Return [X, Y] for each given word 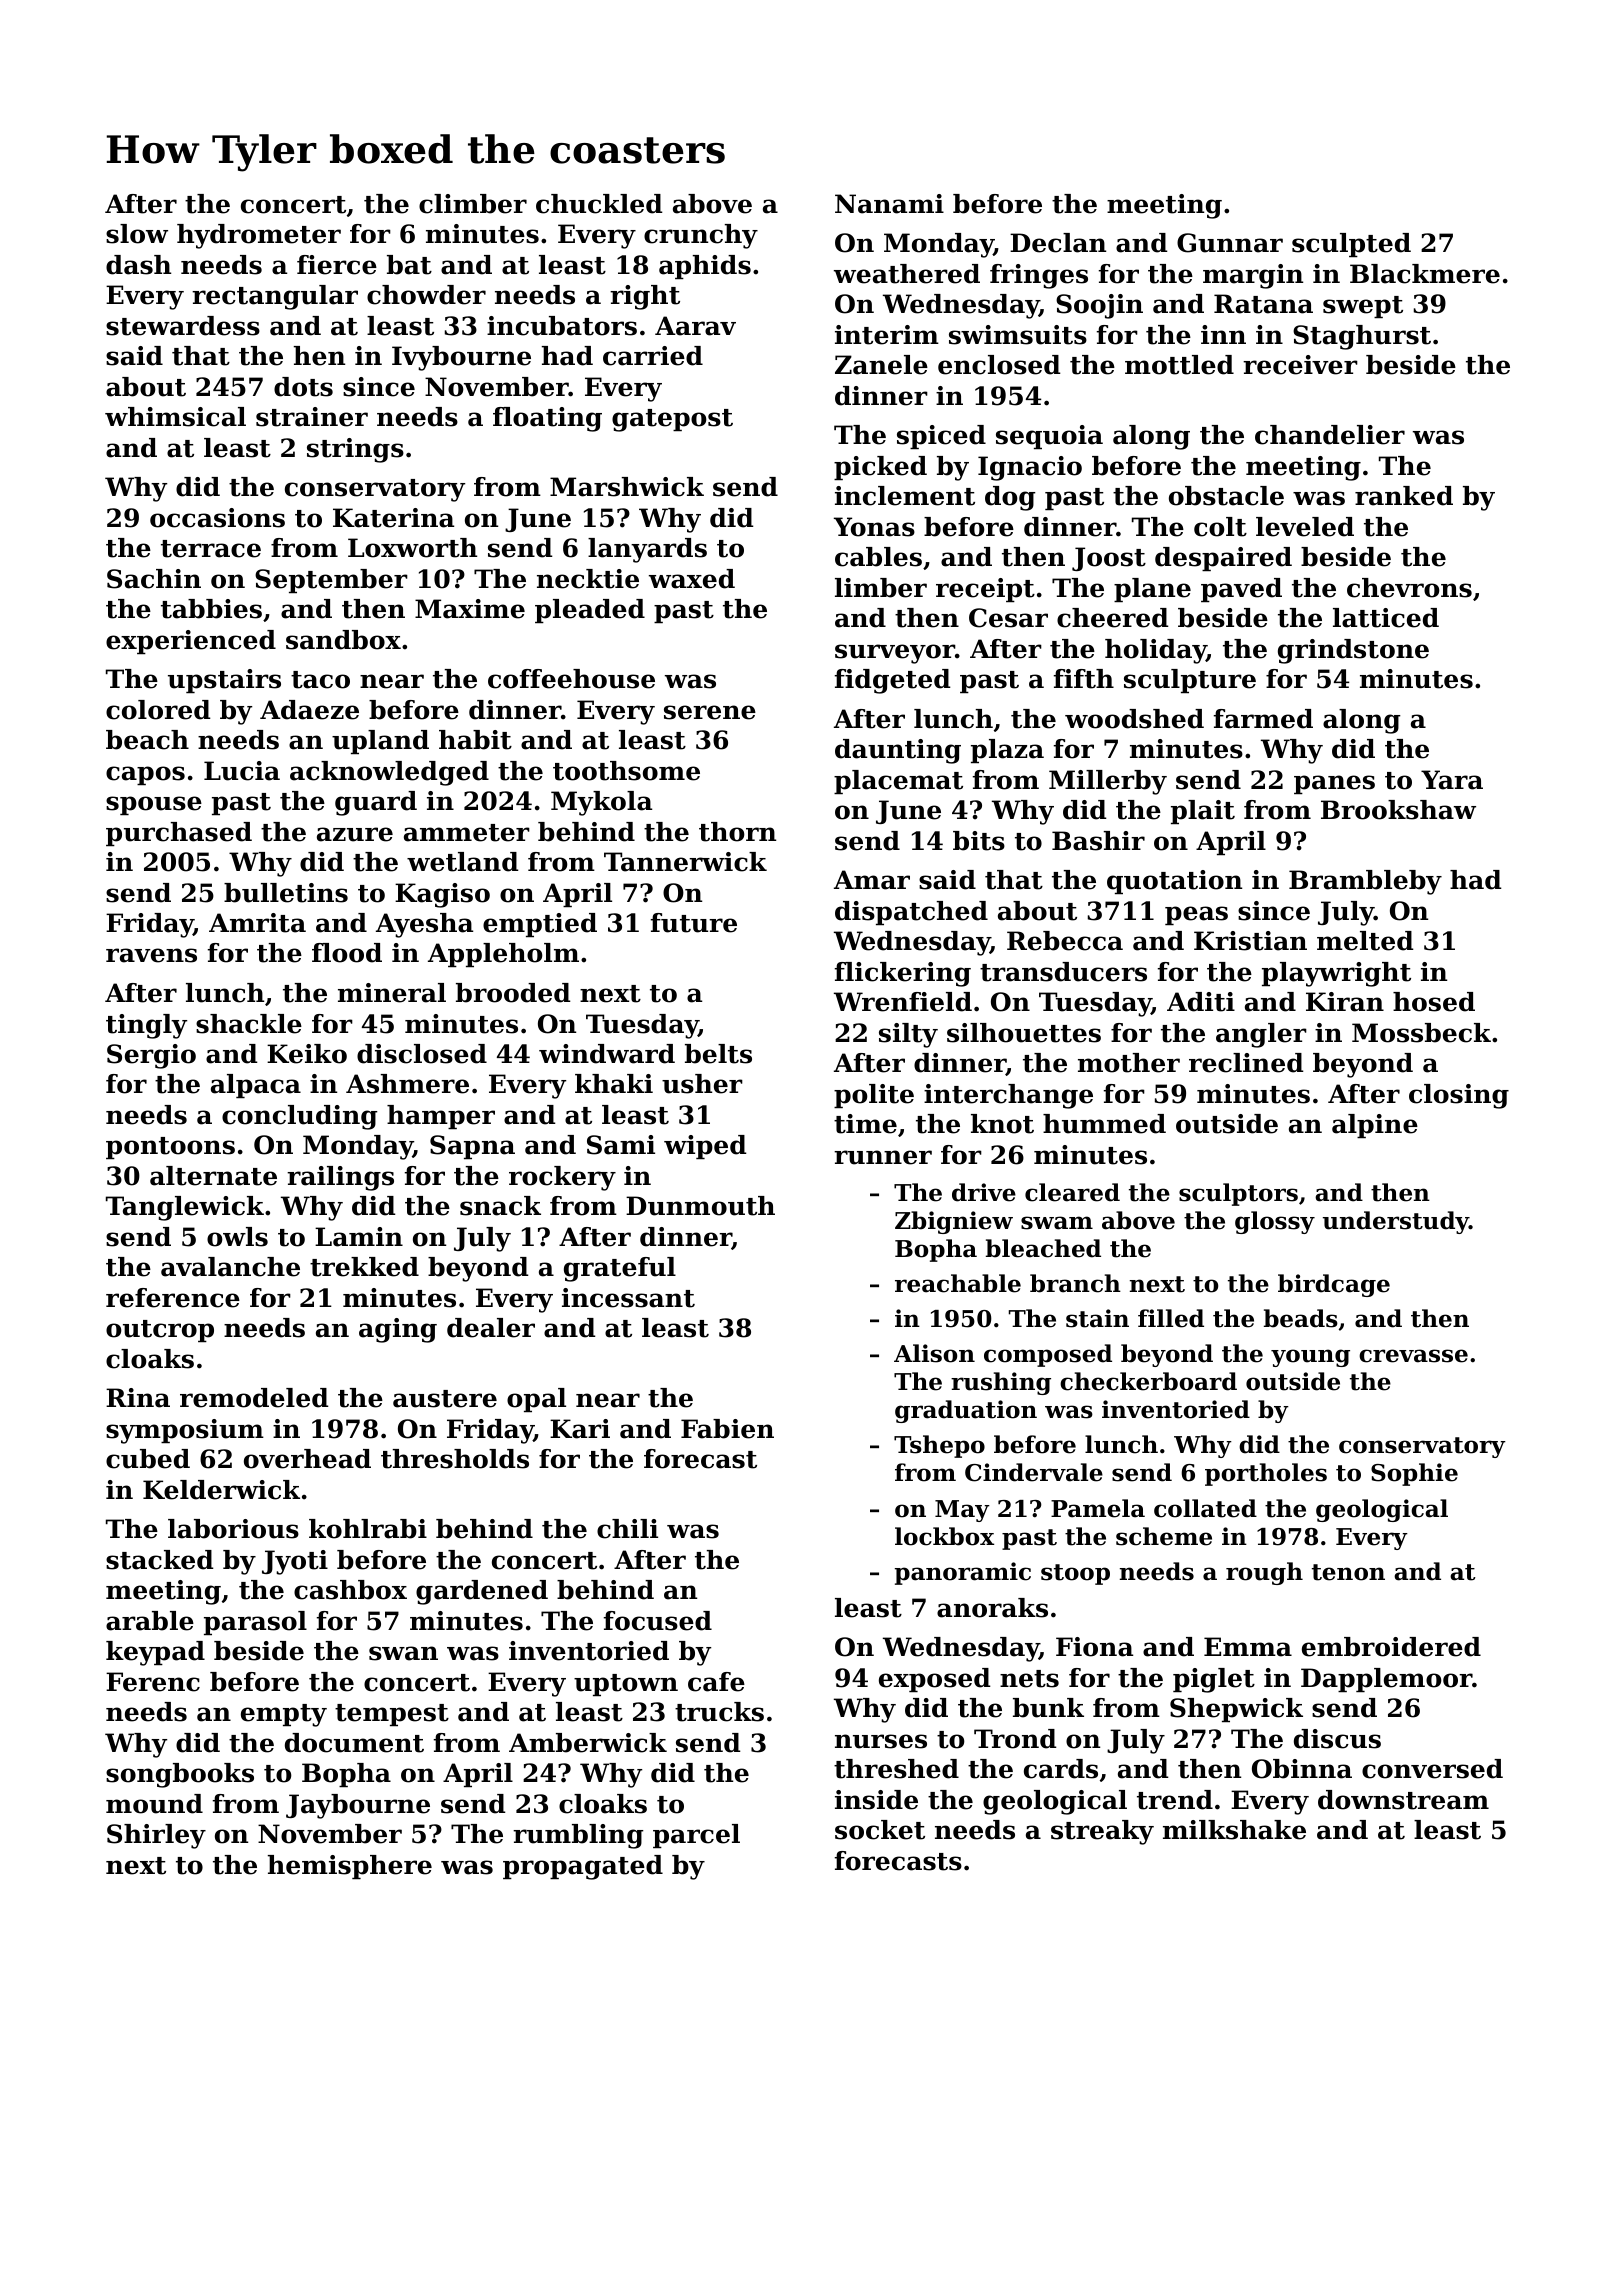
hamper [441, 1117]
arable [150, 1621]
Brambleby [1365, 882]
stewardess [183, 326]
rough [1264, 1573]
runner [883, 1157]
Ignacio [1030, 468]
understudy [1396, 1222]
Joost [1109, 559]
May [962, 1511]
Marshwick [627, 487]
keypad [155, 1653]
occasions [217, 518]
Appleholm [503, 955]
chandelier [1330, 435]
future [694, 923]
